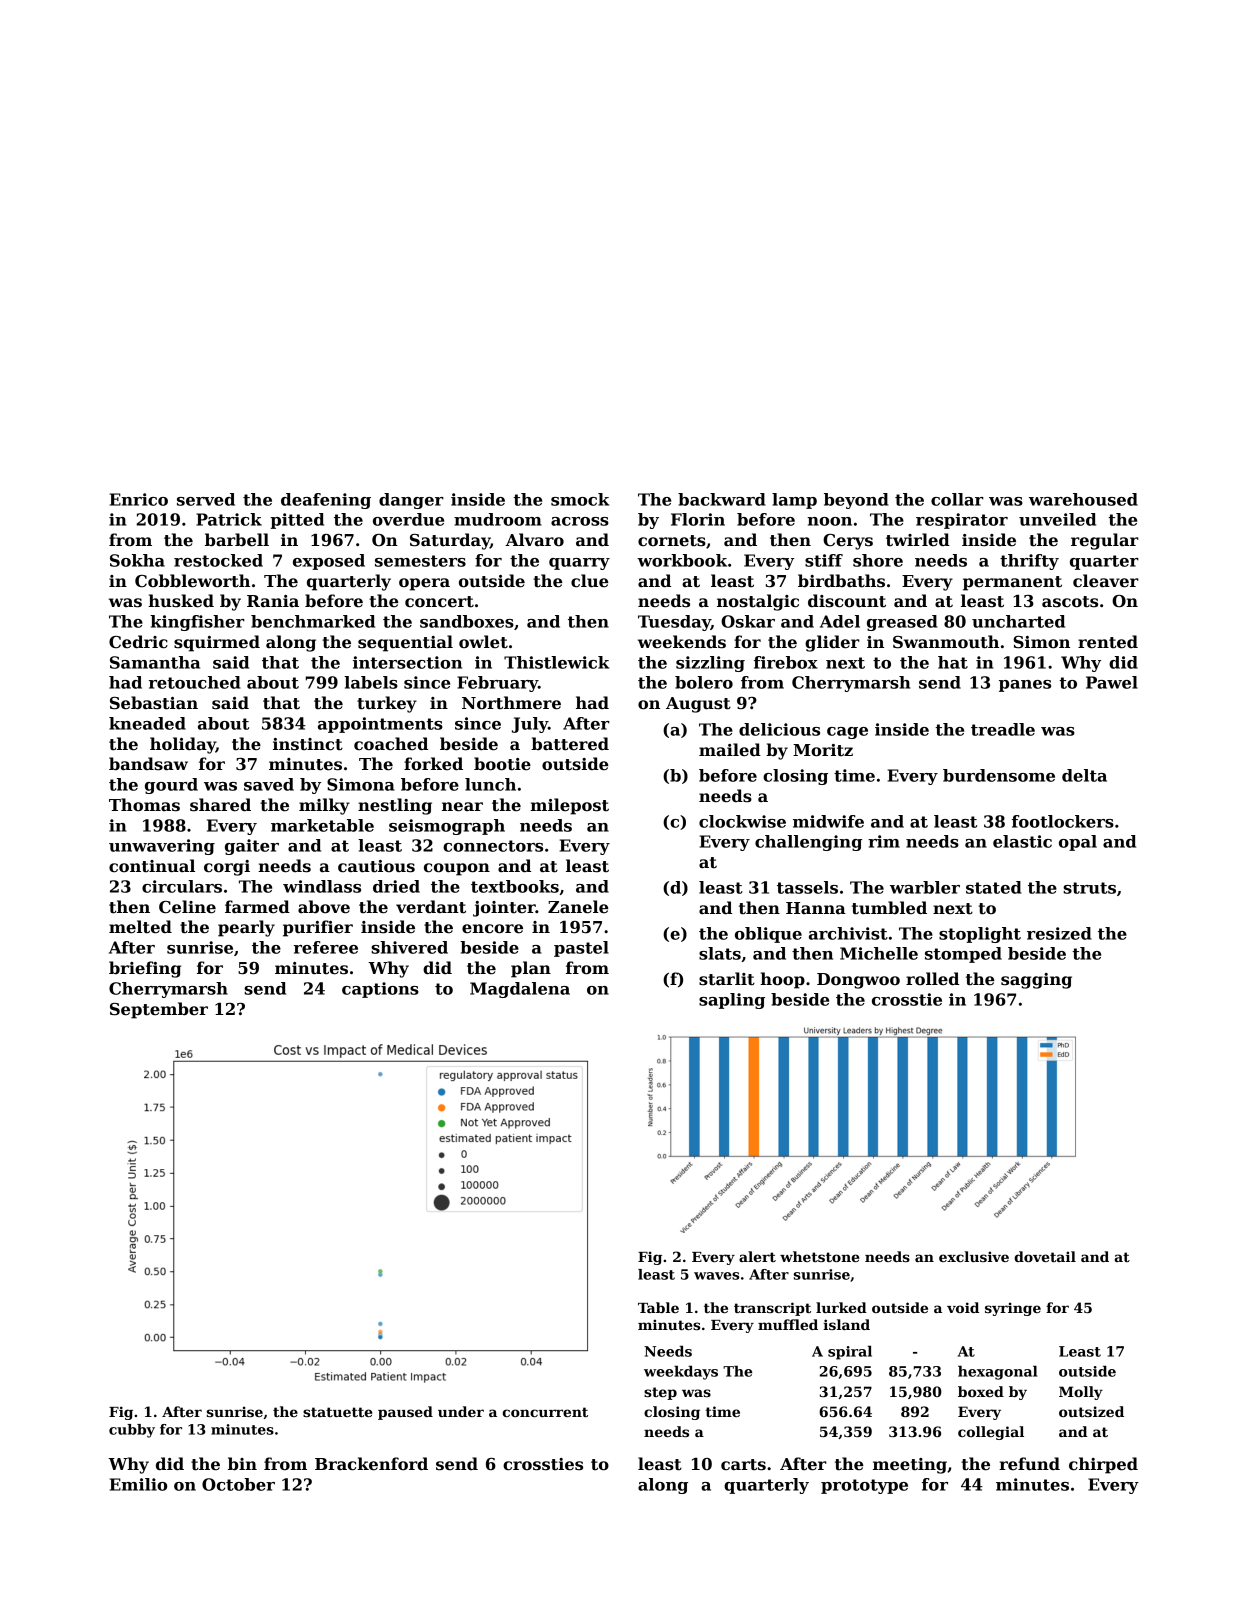 The height and width of the image is (1614, 1247). Describe the element at coordinates (520, 990) in the image. I see `Magdalena` at that location.
